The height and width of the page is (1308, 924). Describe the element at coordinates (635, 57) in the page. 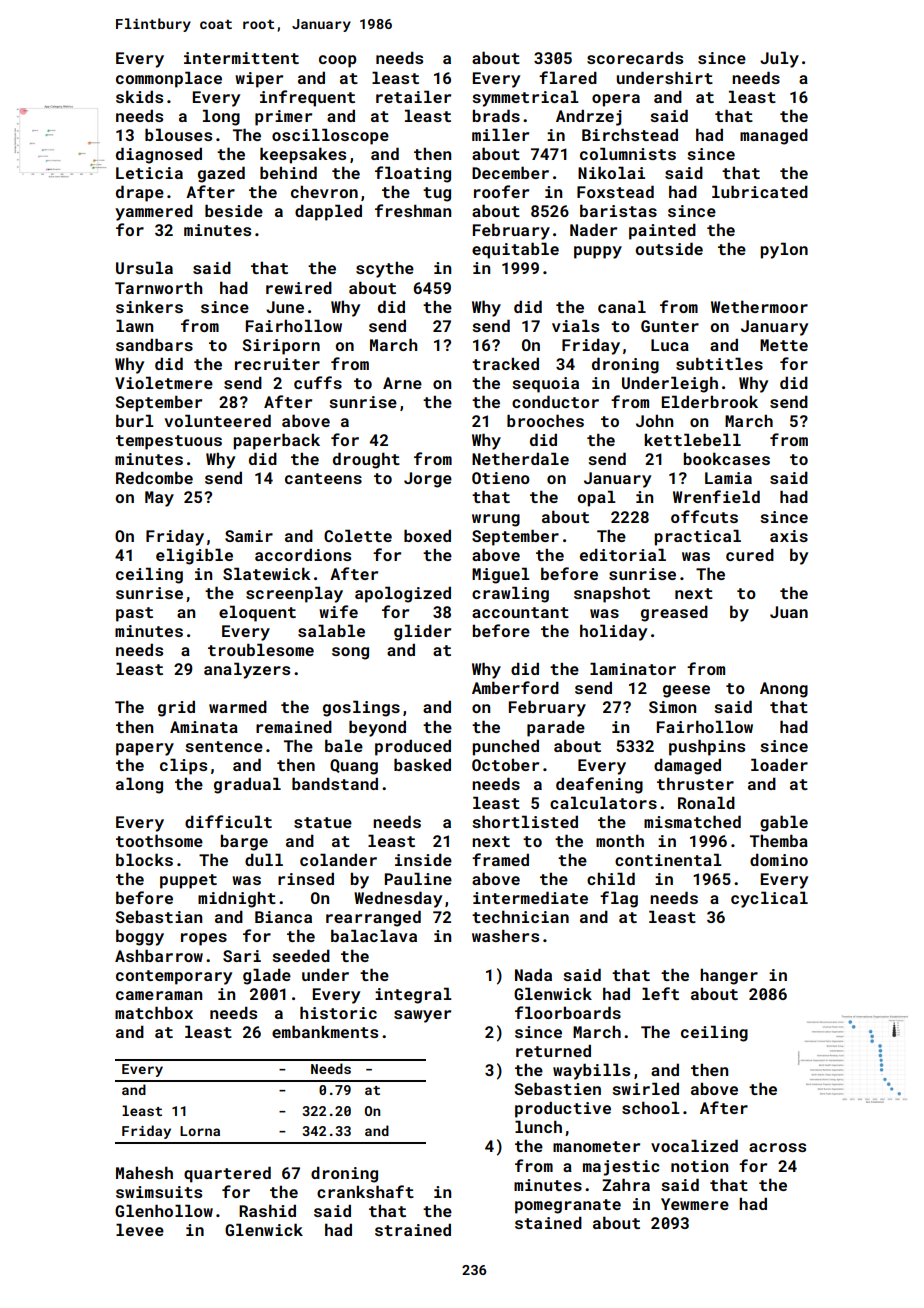

I see `scorecards` at that location.
